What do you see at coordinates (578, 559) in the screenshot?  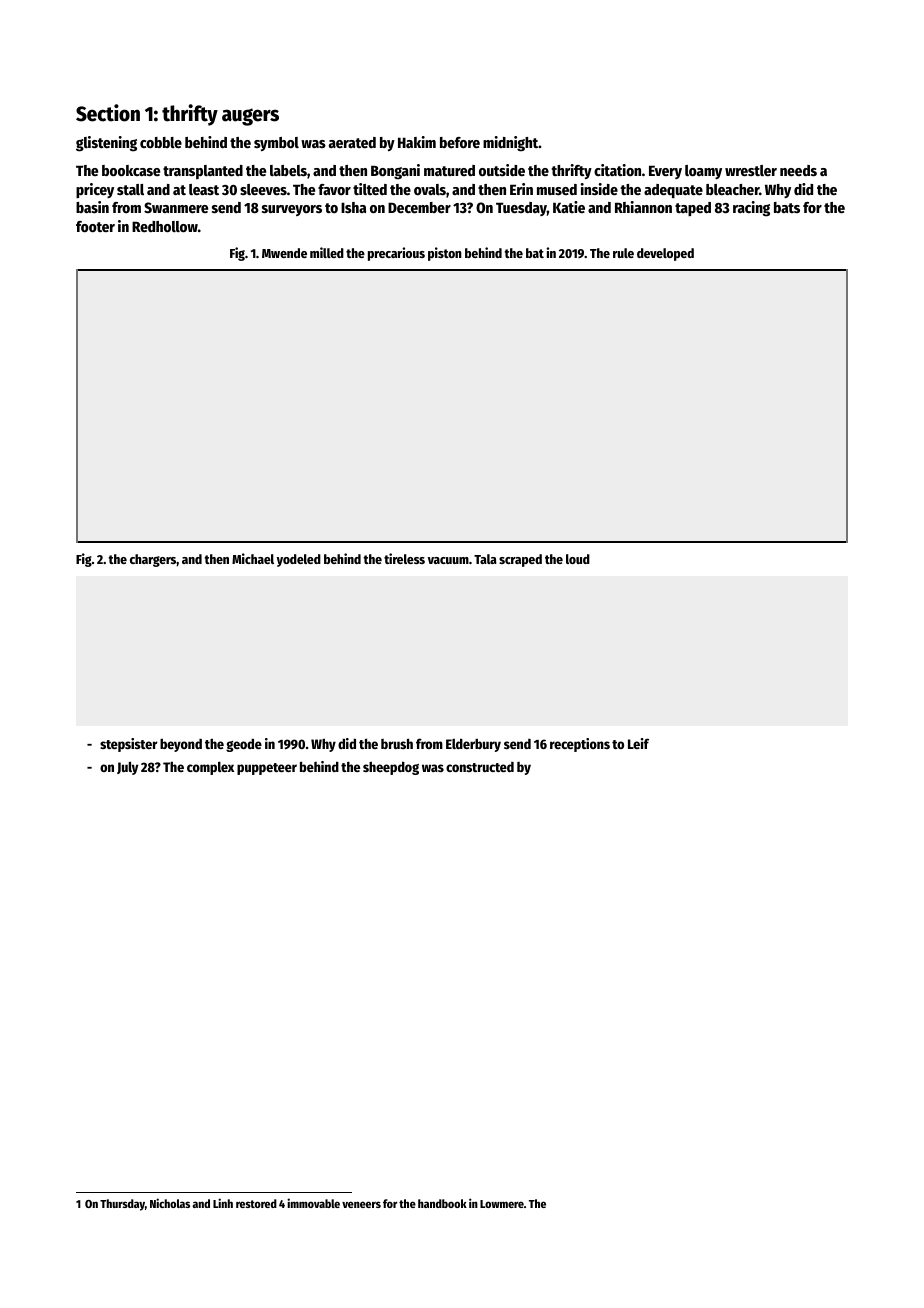 I see `loud` at bounding box center [578, 559].
